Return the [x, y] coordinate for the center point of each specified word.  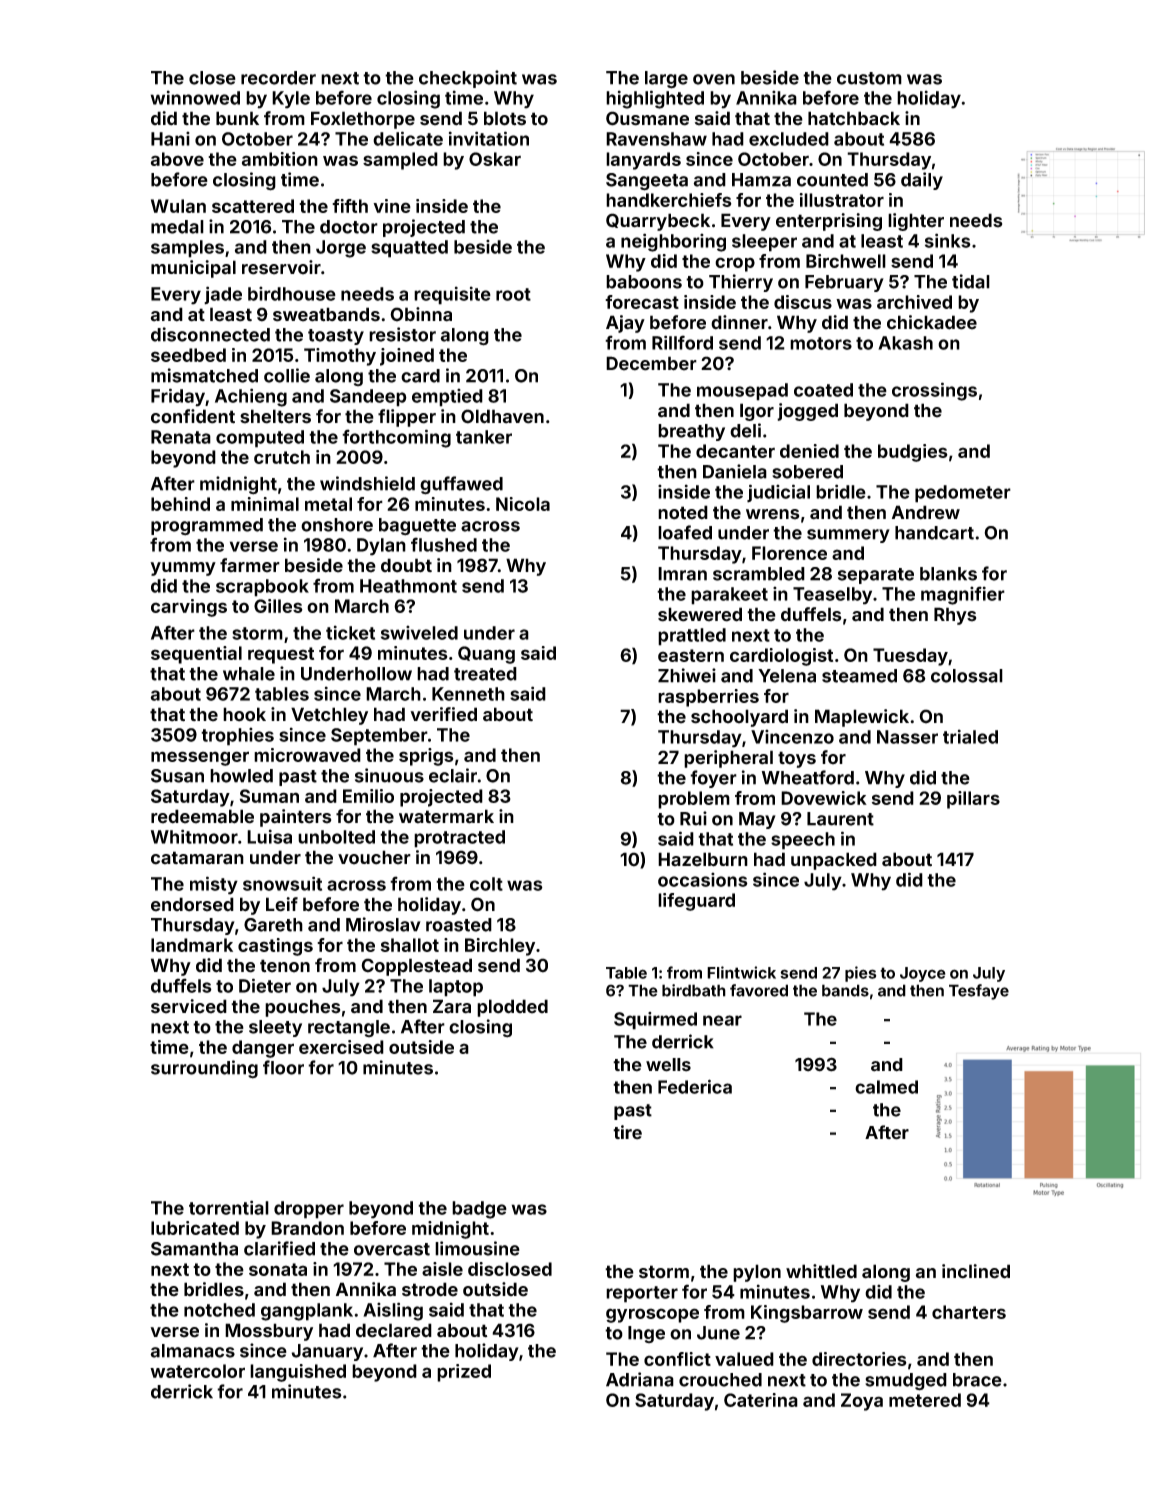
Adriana [640, 1379]
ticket [350, 632]
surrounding [204, 1069]
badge [479, 1210]
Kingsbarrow [807, 1314]
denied [809, 451]
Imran [682, 574]
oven [714, 79]
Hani [170, 138]
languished [298, 1373]
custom [869, 78]
